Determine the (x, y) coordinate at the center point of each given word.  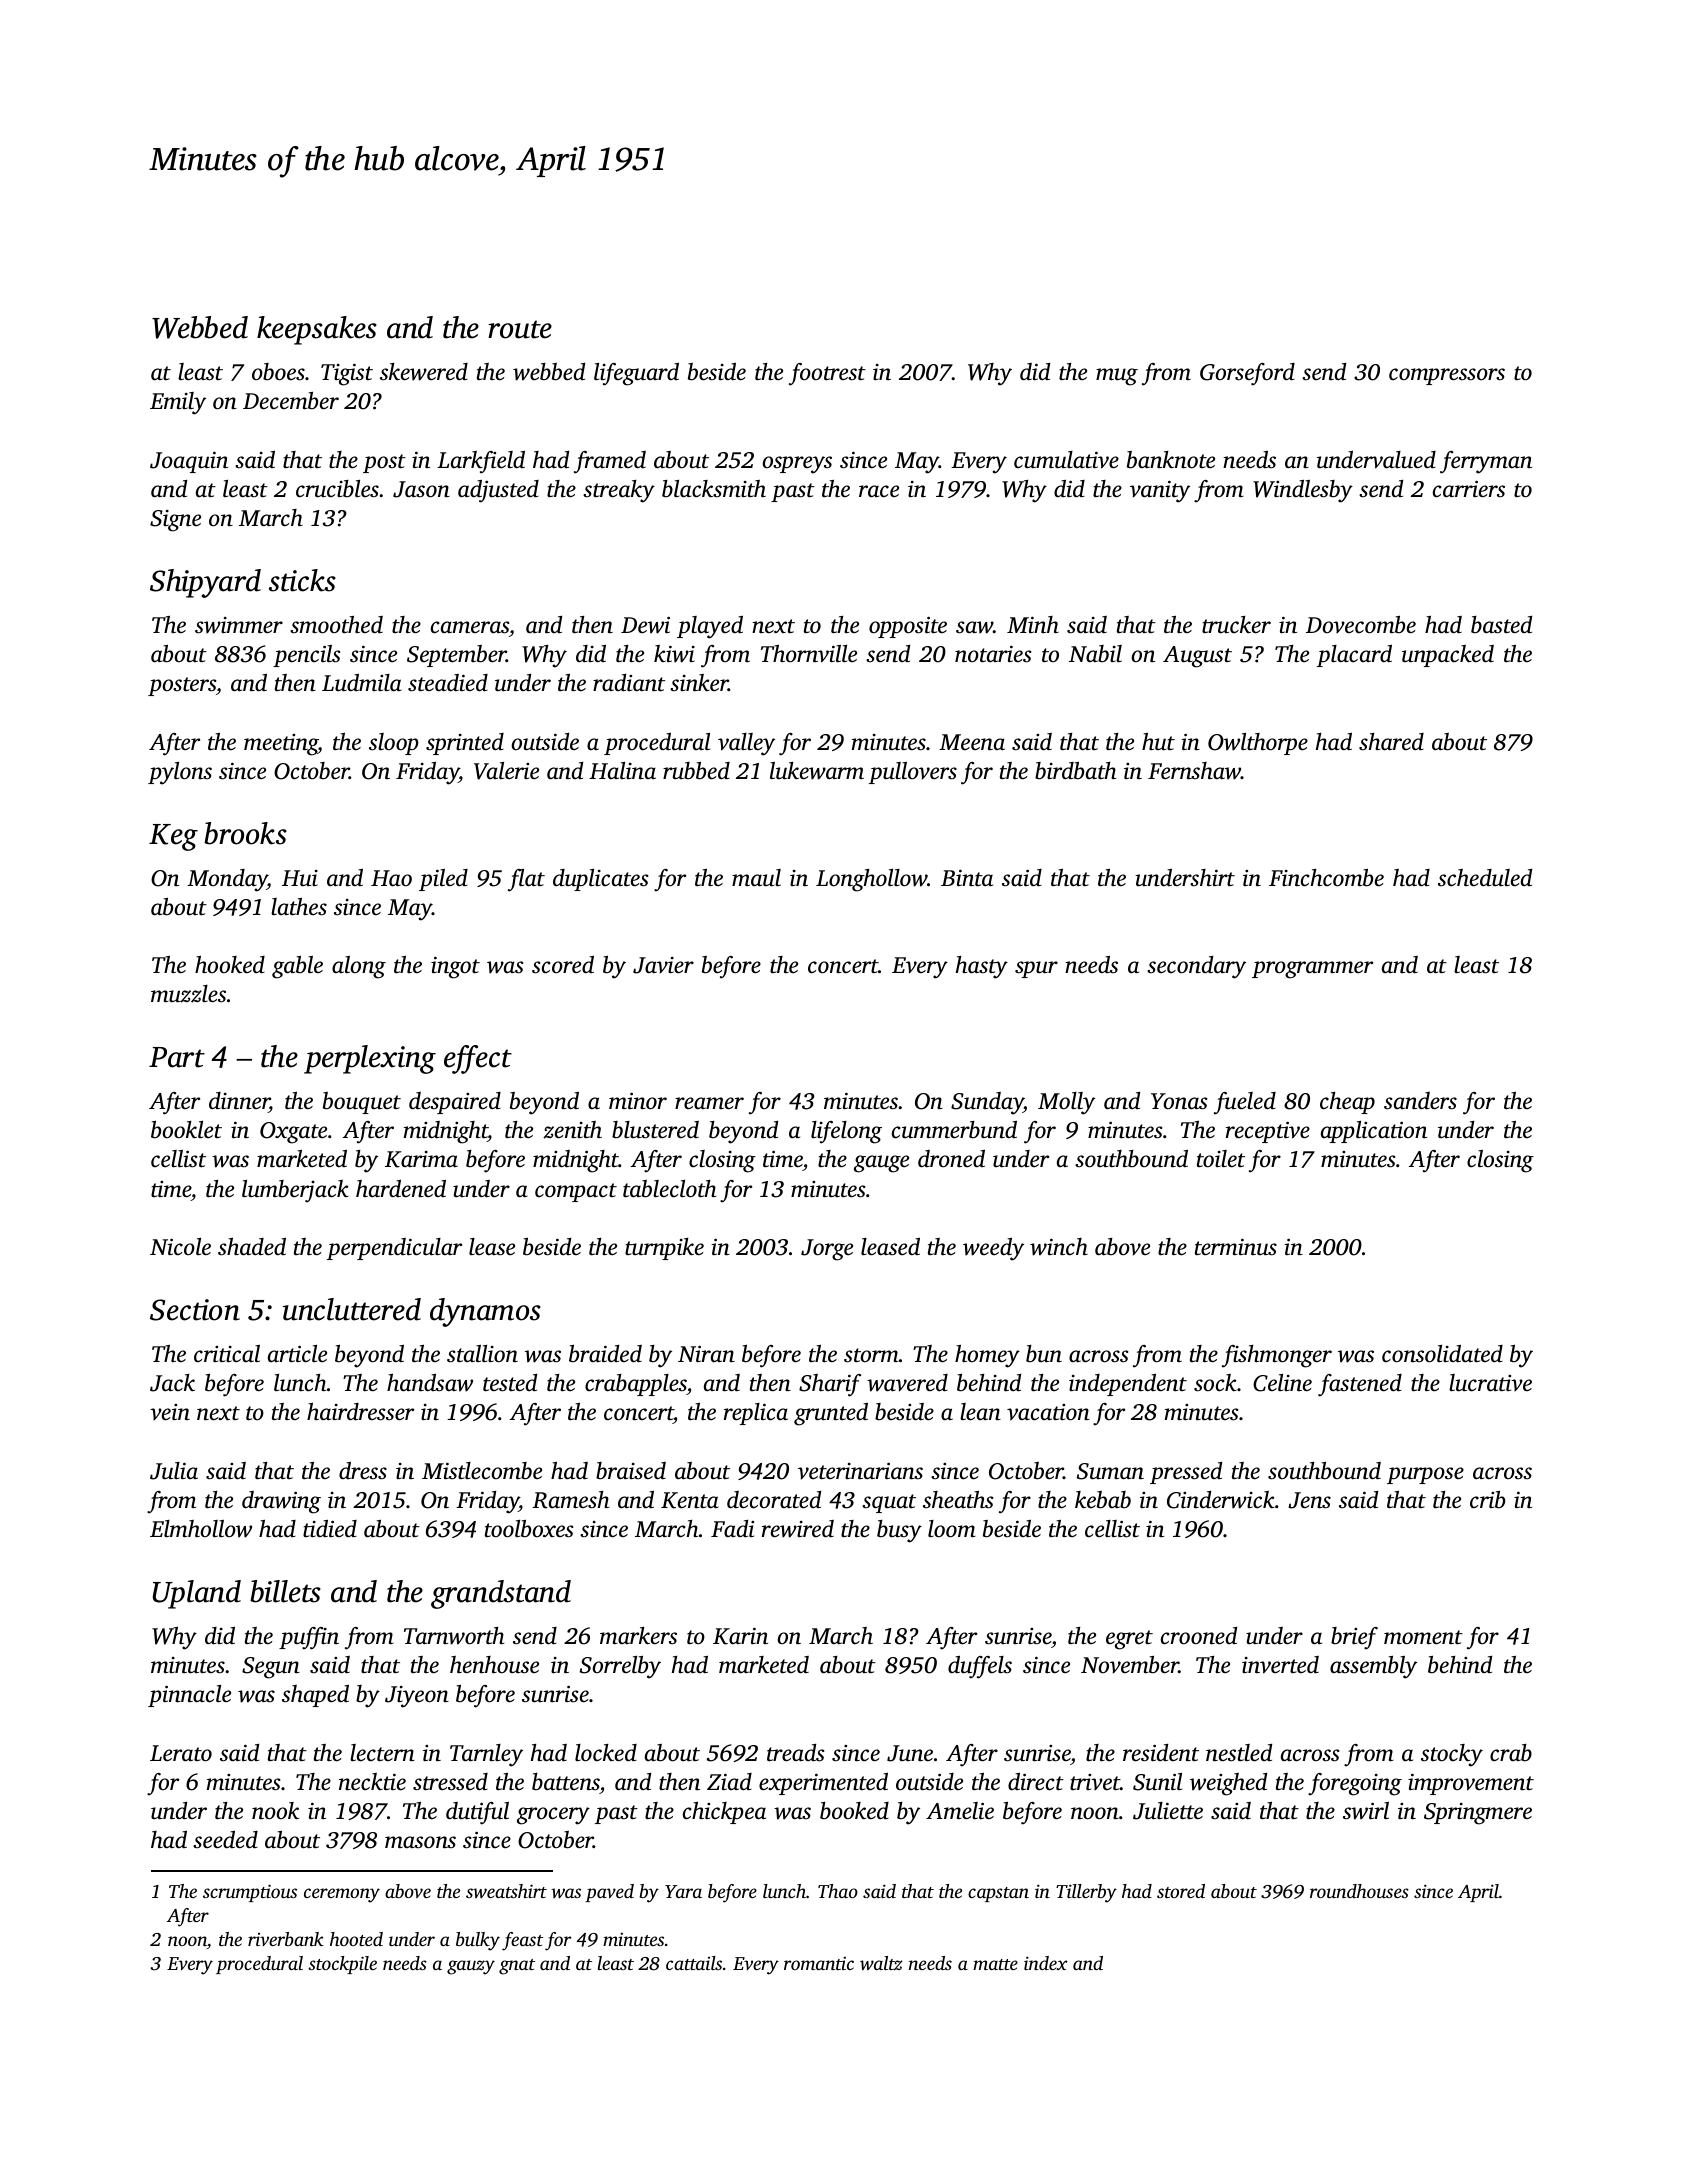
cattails (694, 1963)
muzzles (188, 994)
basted (1501, 625)
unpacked (1448, 656)
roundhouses (1359, 1891)
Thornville (809, 654)
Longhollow (871, 880)
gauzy (471, 1967)
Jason (421, 489)
